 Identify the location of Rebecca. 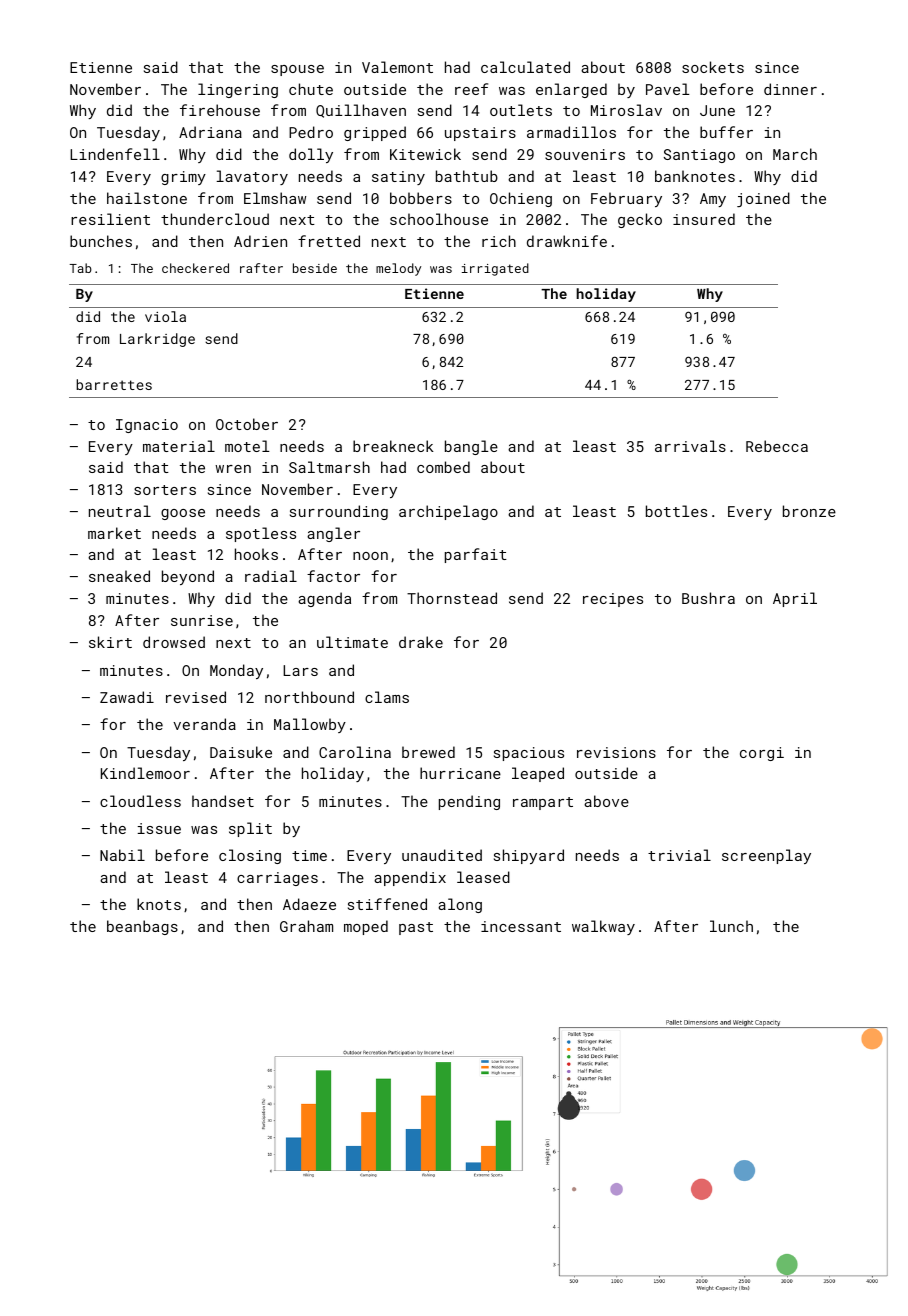
(777, 446).
